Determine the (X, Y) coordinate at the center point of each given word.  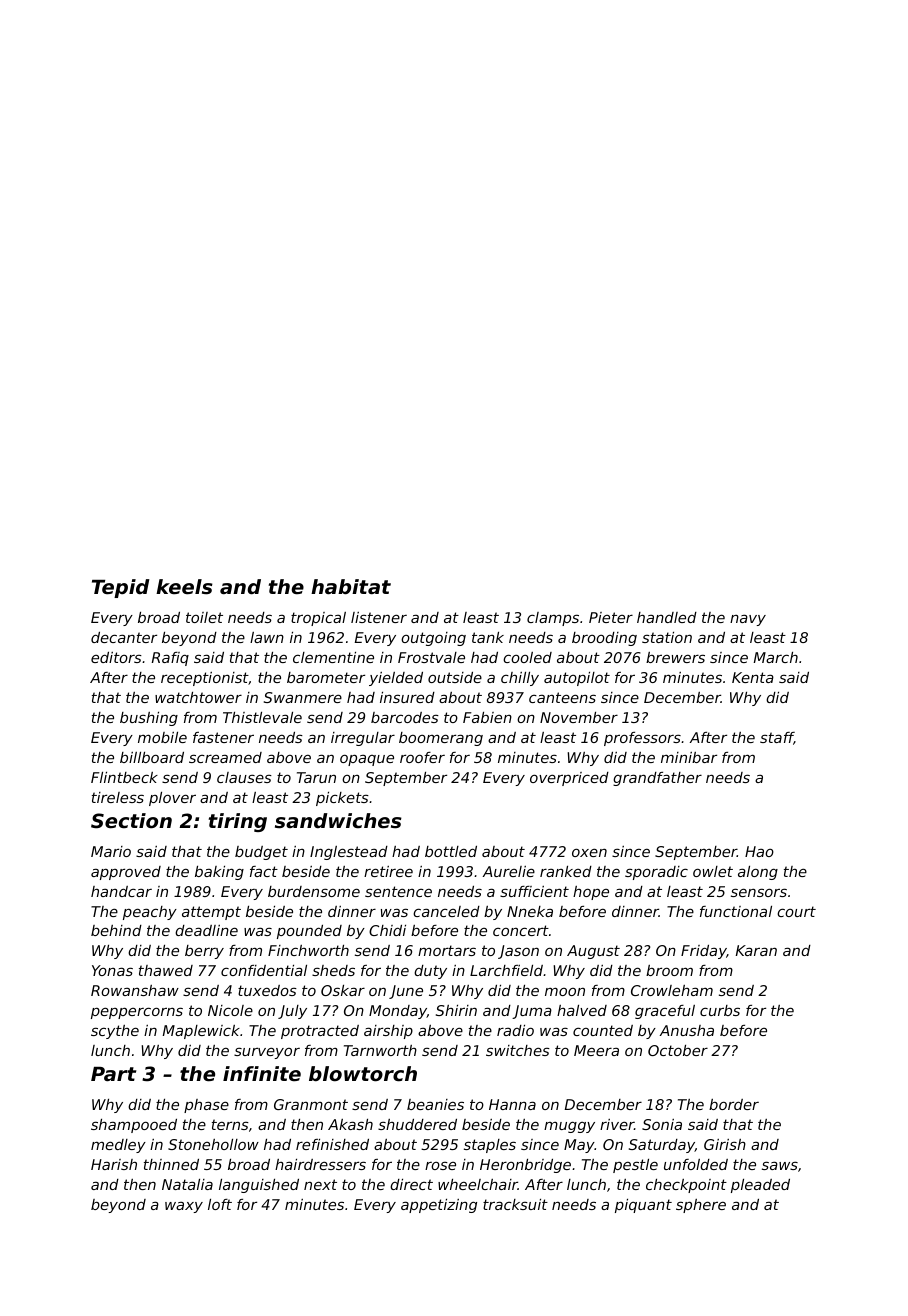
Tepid (121, 588)
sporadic (656, 873)
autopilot (577, 679)
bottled (451, 851)
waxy (184, 1207)
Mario (111, 851)
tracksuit (515, 1204)
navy (748, 620)
